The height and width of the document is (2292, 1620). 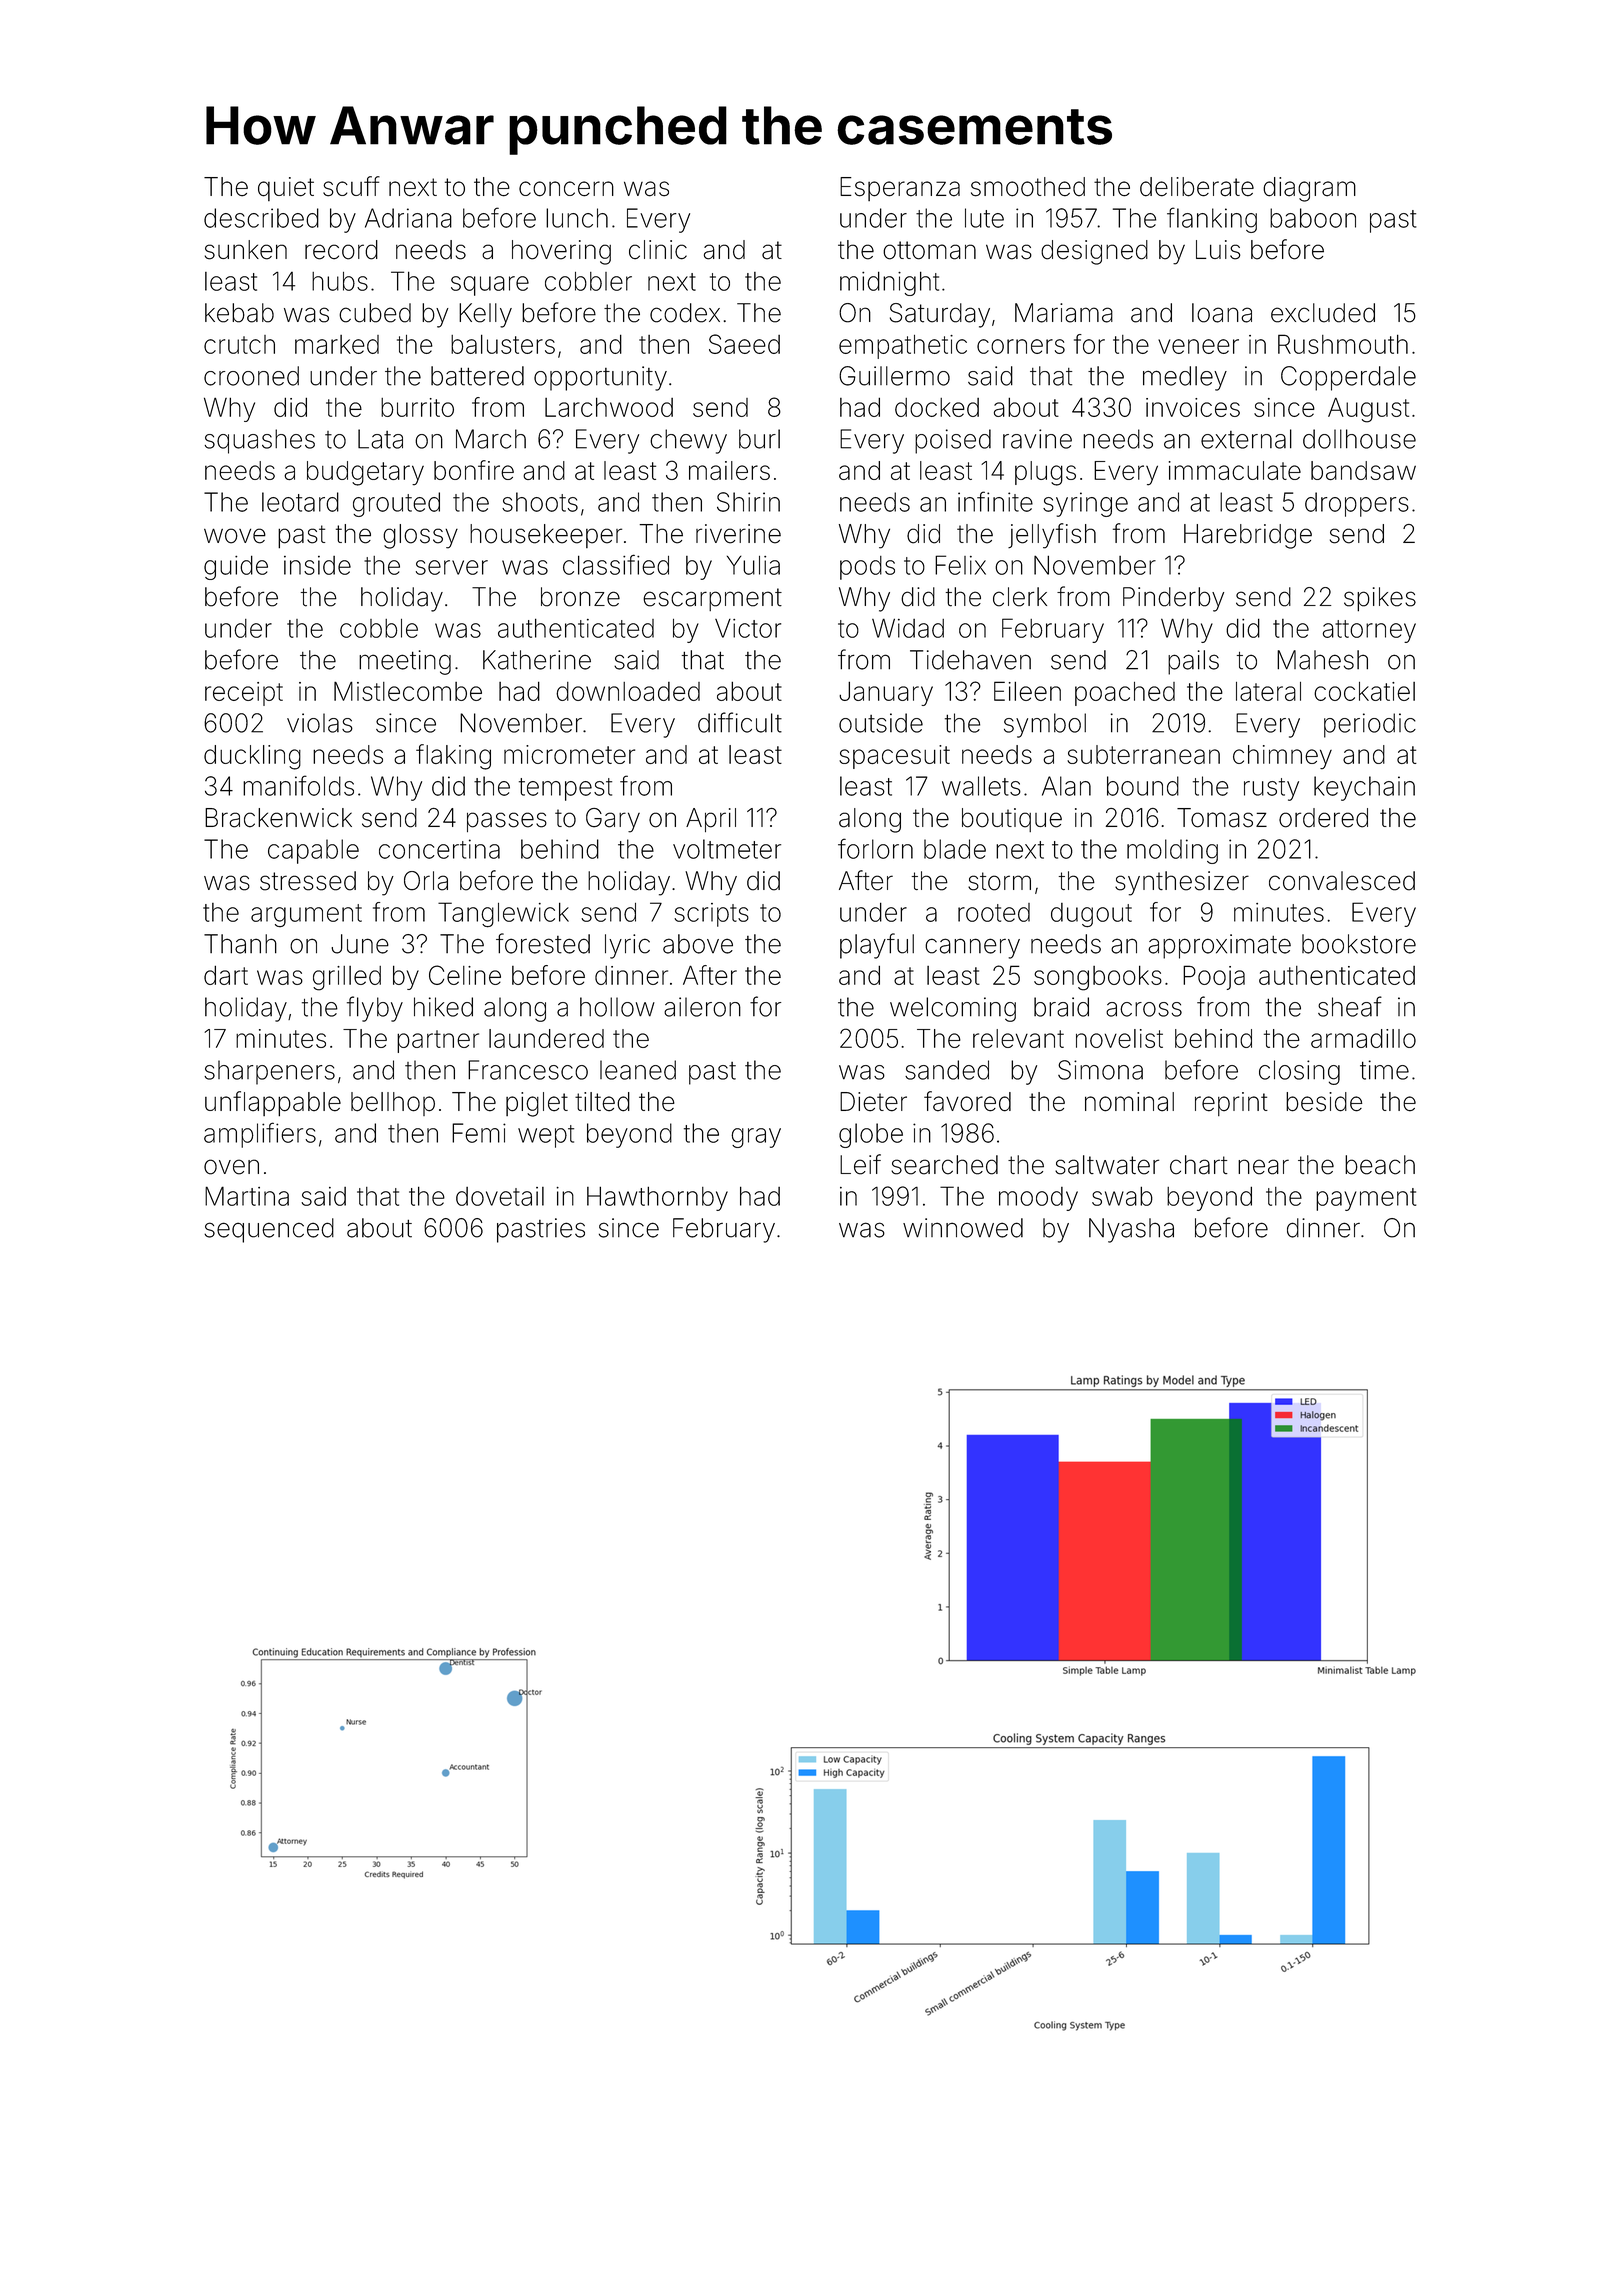 What do you see at coordinates (537, 1104) in the document?
I see `piglet` at bounding box center [537, 1104].
